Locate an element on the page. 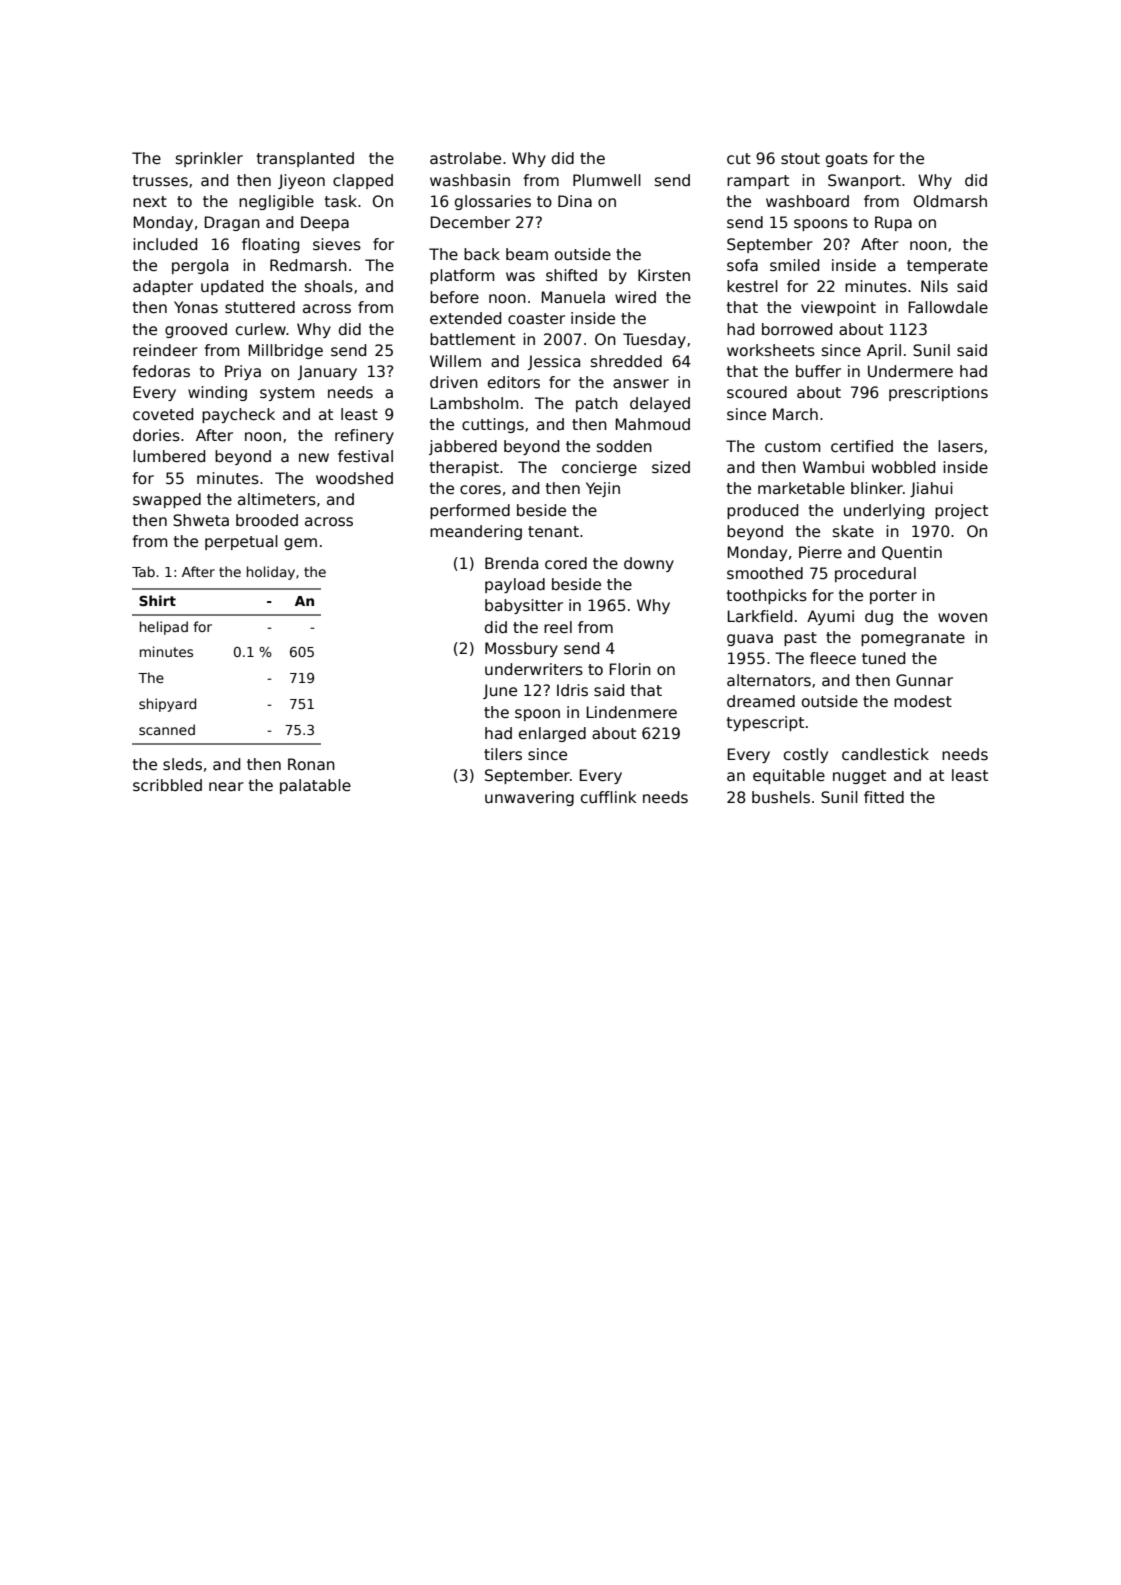 The height and width of the document is (1585, 1121). December is located at coordinates (470, 222).
